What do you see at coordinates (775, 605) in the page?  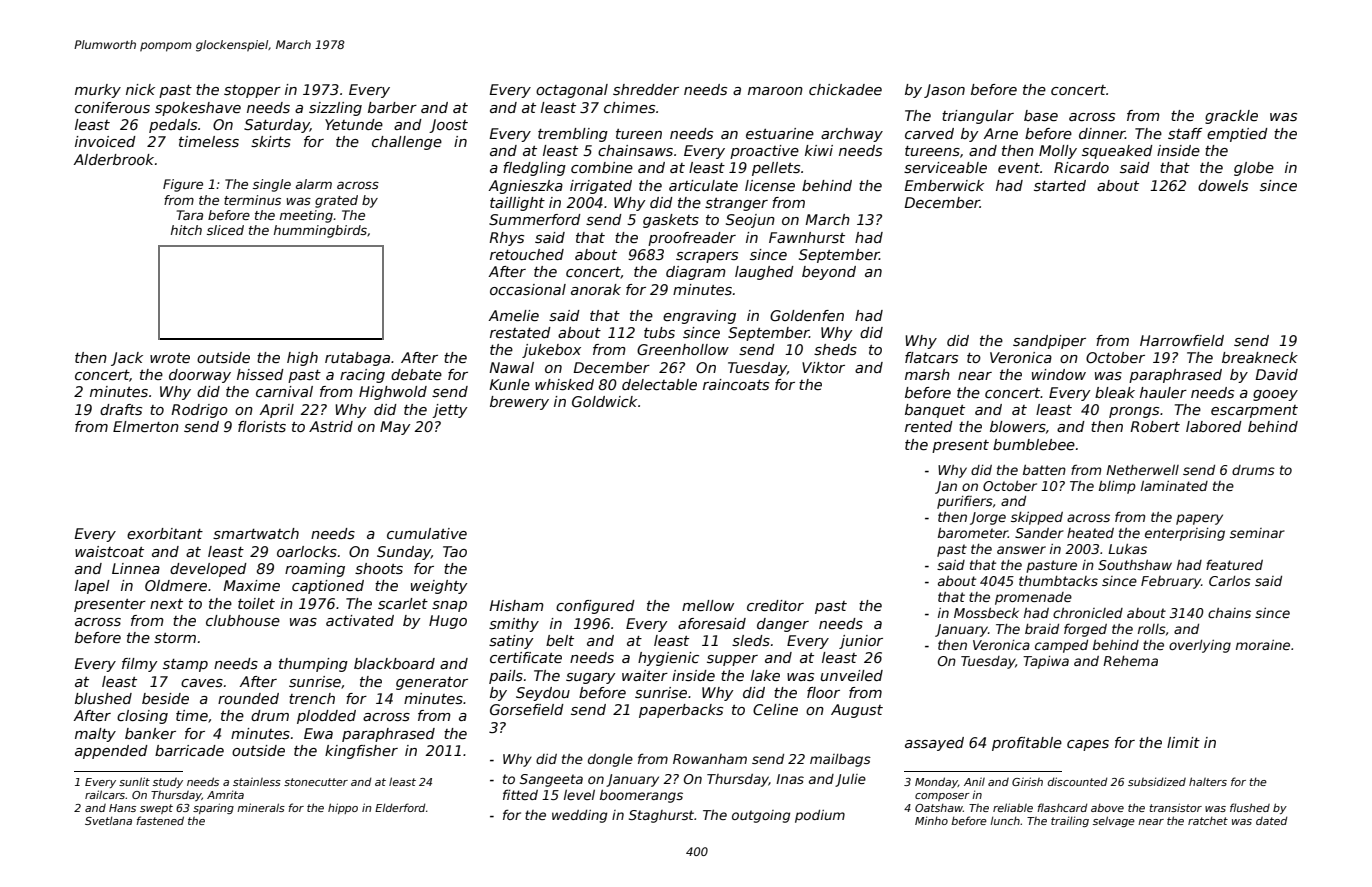 I see `creditor` at bounding box center [775, 605].
